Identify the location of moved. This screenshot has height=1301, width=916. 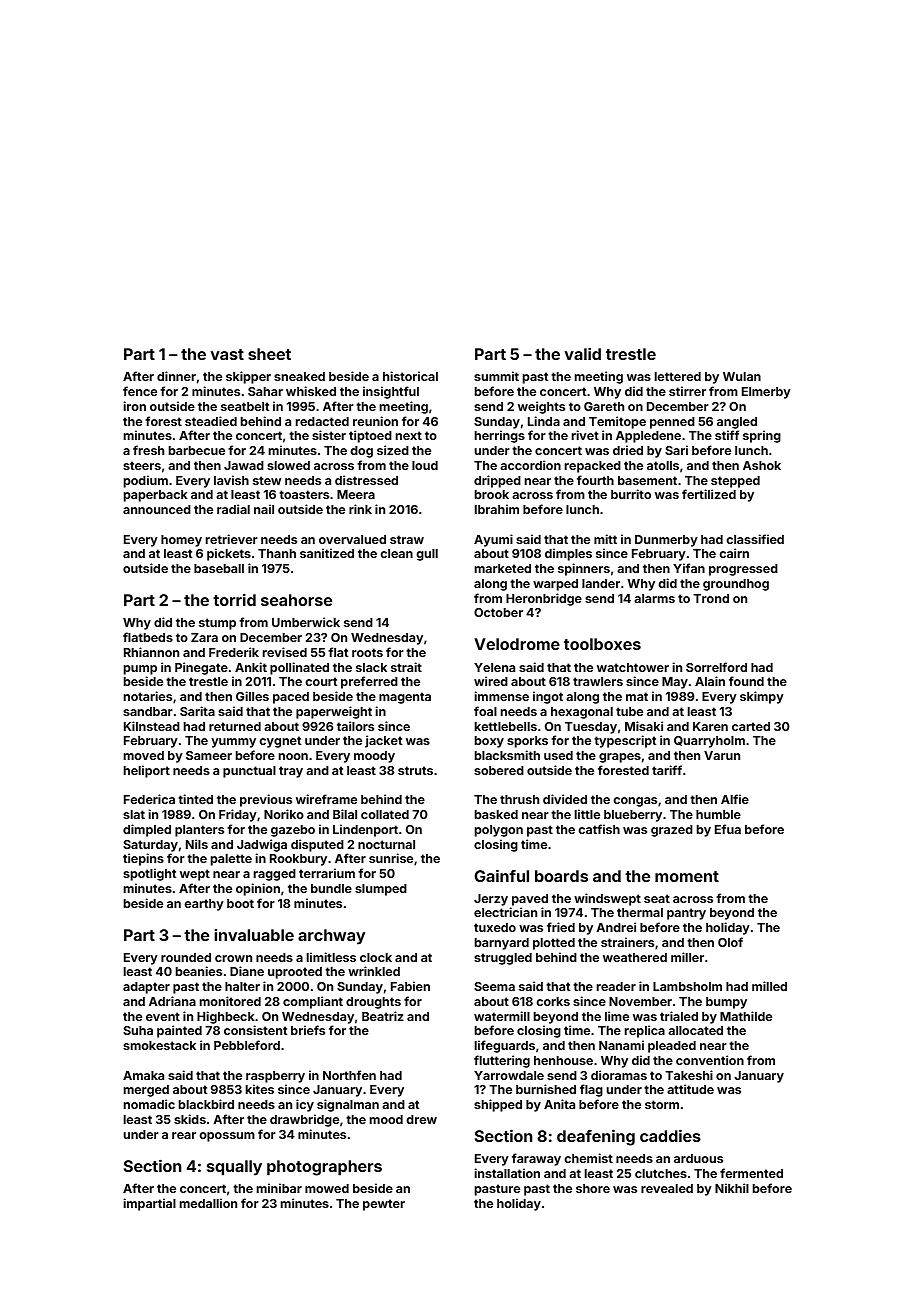
(144, 755).
